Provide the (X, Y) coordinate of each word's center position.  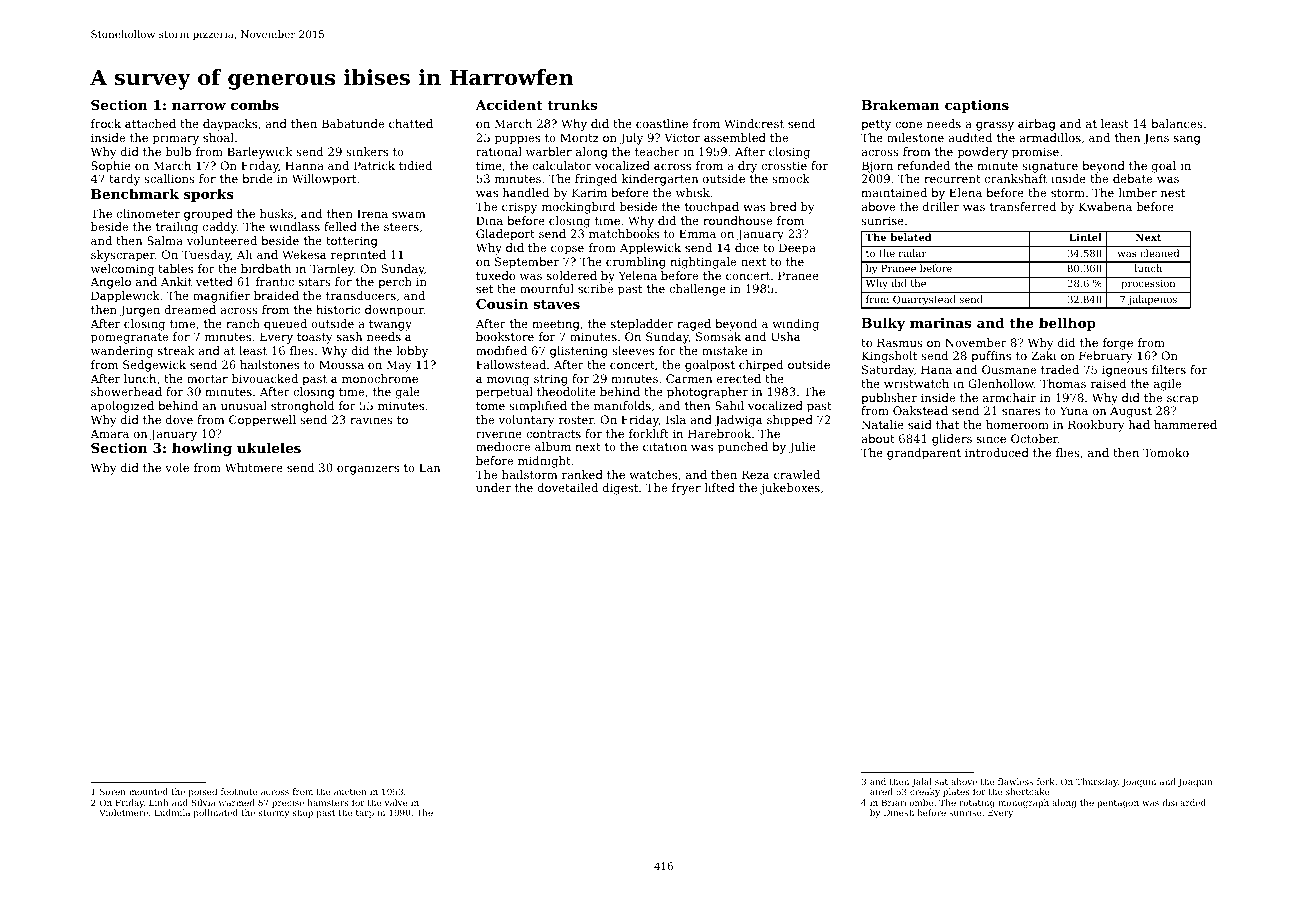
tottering (352, 242)
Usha (785, 336)
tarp (365, 814)
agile (1167, 385)
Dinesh (899, 812)
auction (350, 791)
